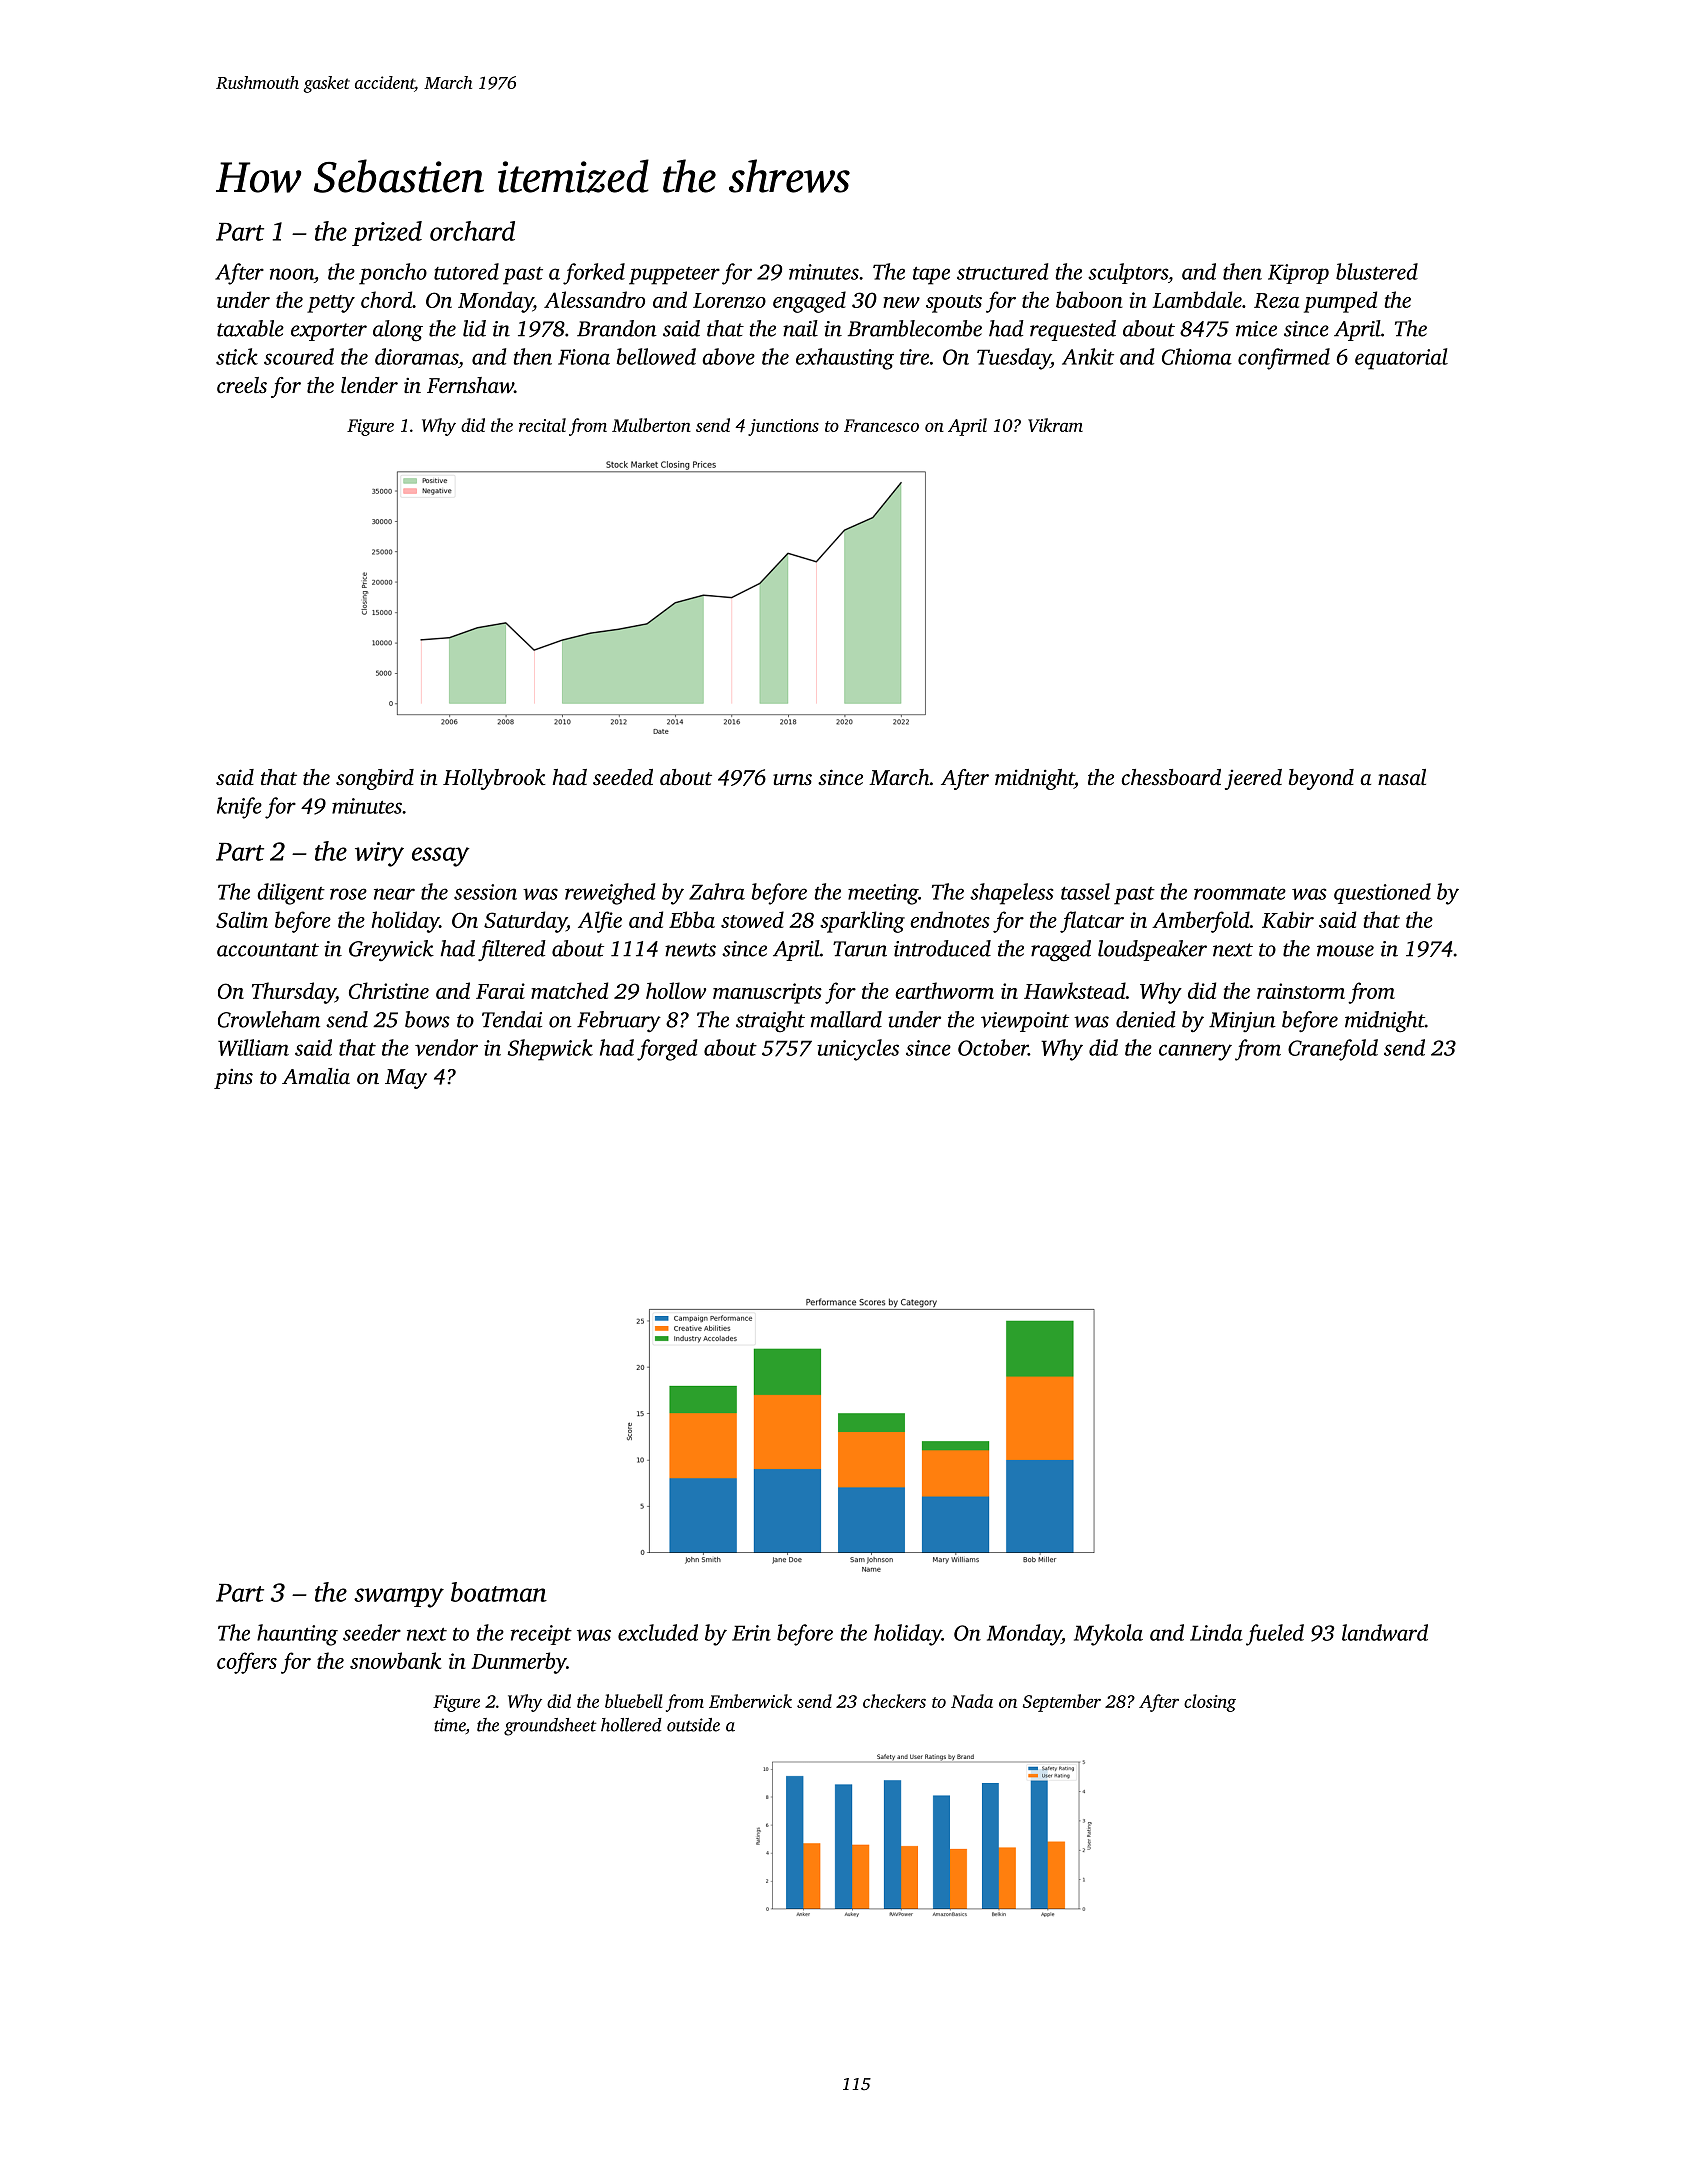 This screenshot has width=1683, height=2178. Describe the element at coordinates (387, 233) in the screenshot. I see `prized` at that location.
